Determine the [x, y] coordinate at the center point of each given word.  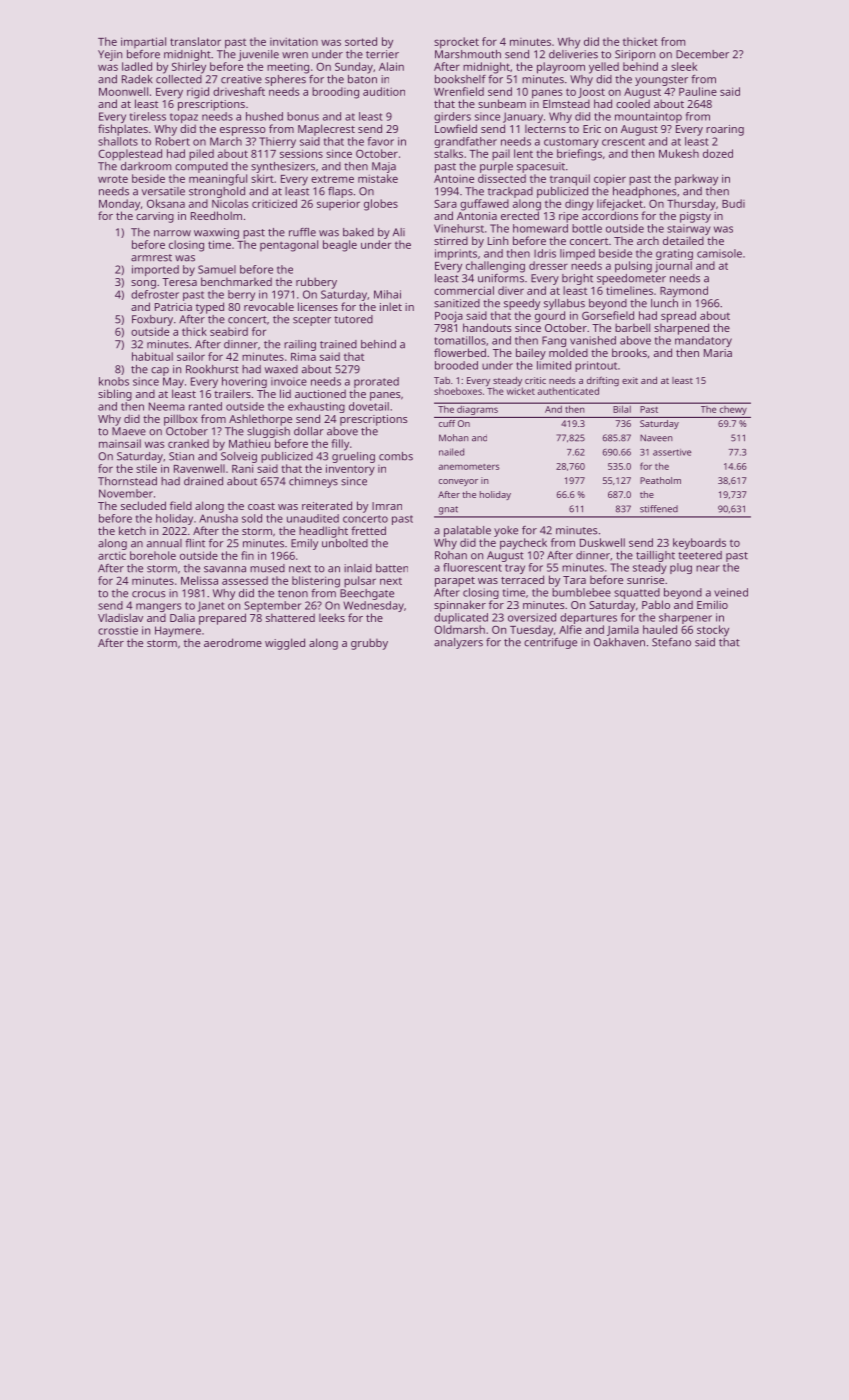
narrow [172, 233]
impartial [143, 42]
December [702, 54]
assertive [672, 452]
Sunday [354, 68]
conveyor [458, 482]
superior [338, 204]
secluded [143, 505]
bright [577, 279]
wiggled [285, 644]
